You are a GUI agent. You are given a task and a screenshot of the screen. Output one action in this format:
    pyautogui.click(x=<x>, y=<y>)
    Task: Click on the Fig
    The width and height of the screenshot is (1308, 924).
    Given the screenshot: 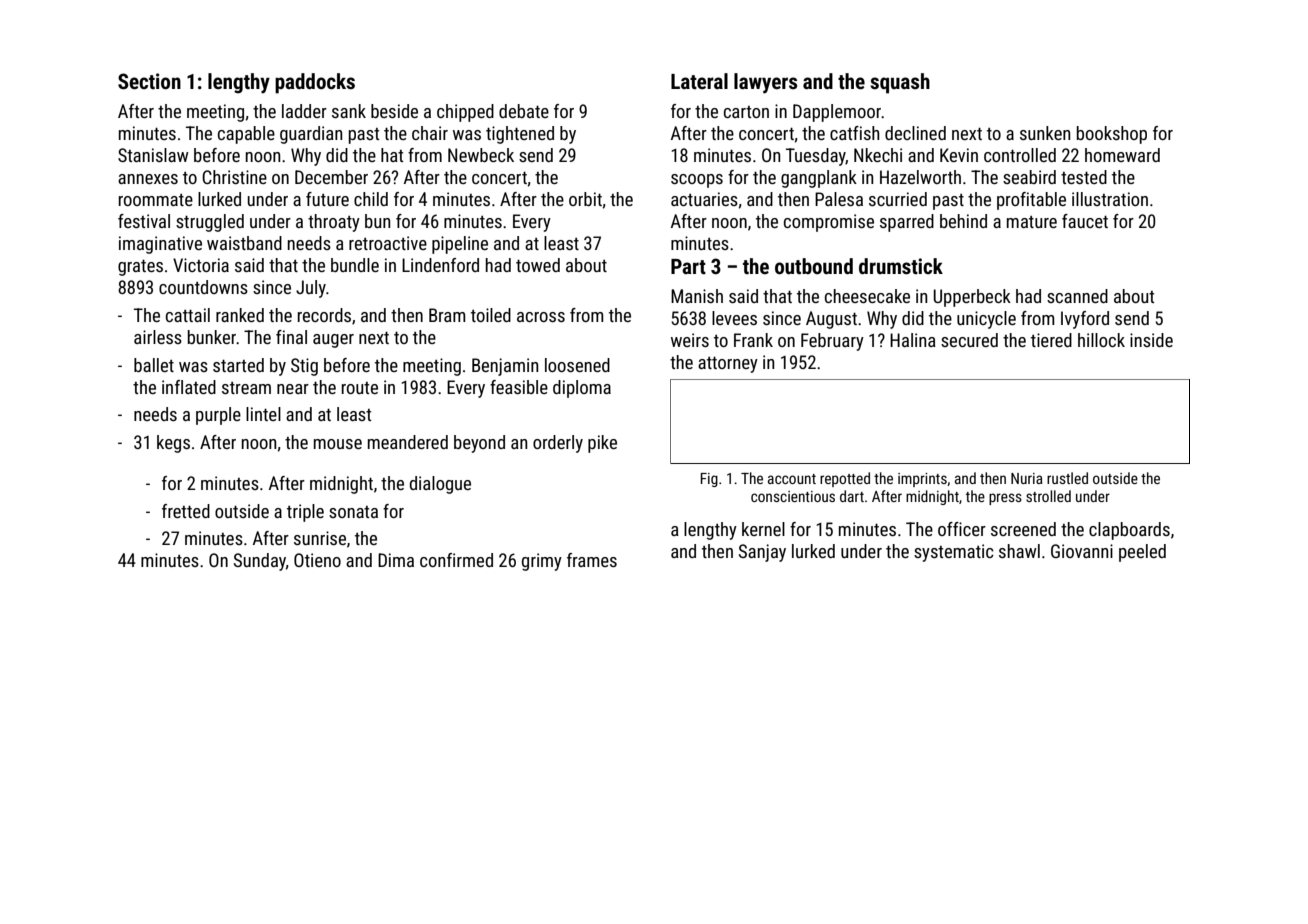 What is the action you would take?
    pyautogui.click(x=709, y=480)
